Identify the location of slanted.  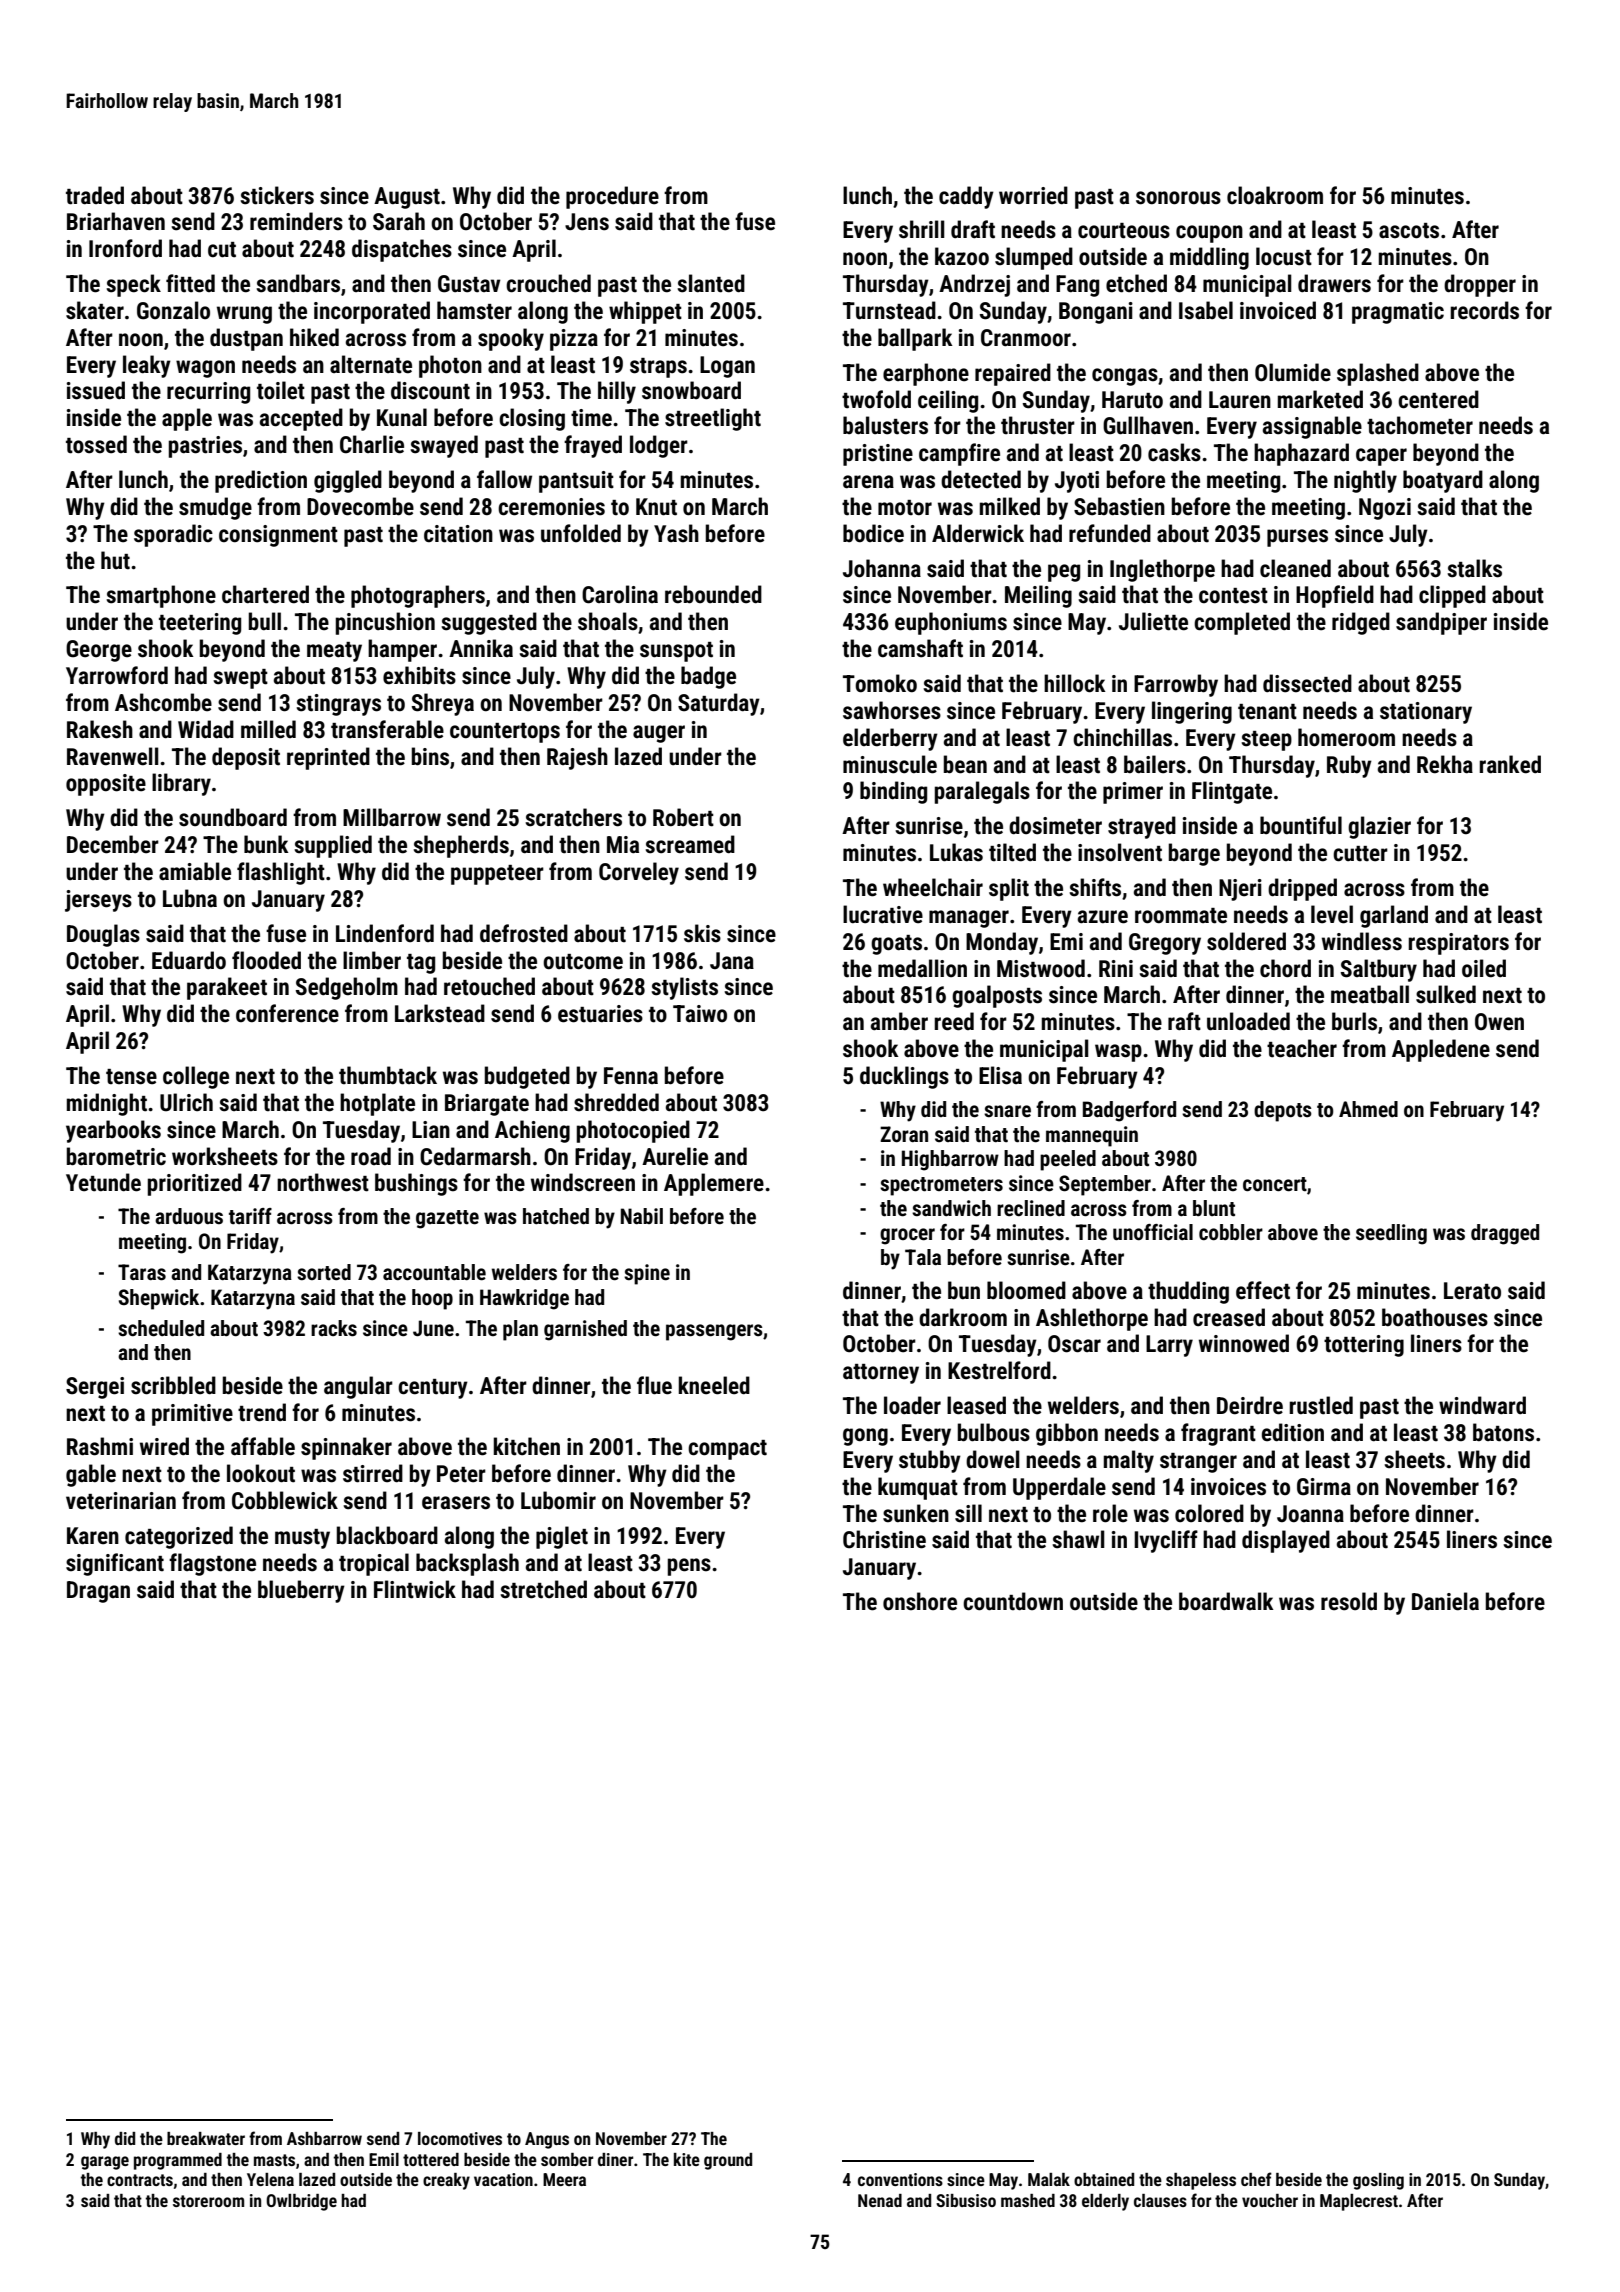
(711, 283).
